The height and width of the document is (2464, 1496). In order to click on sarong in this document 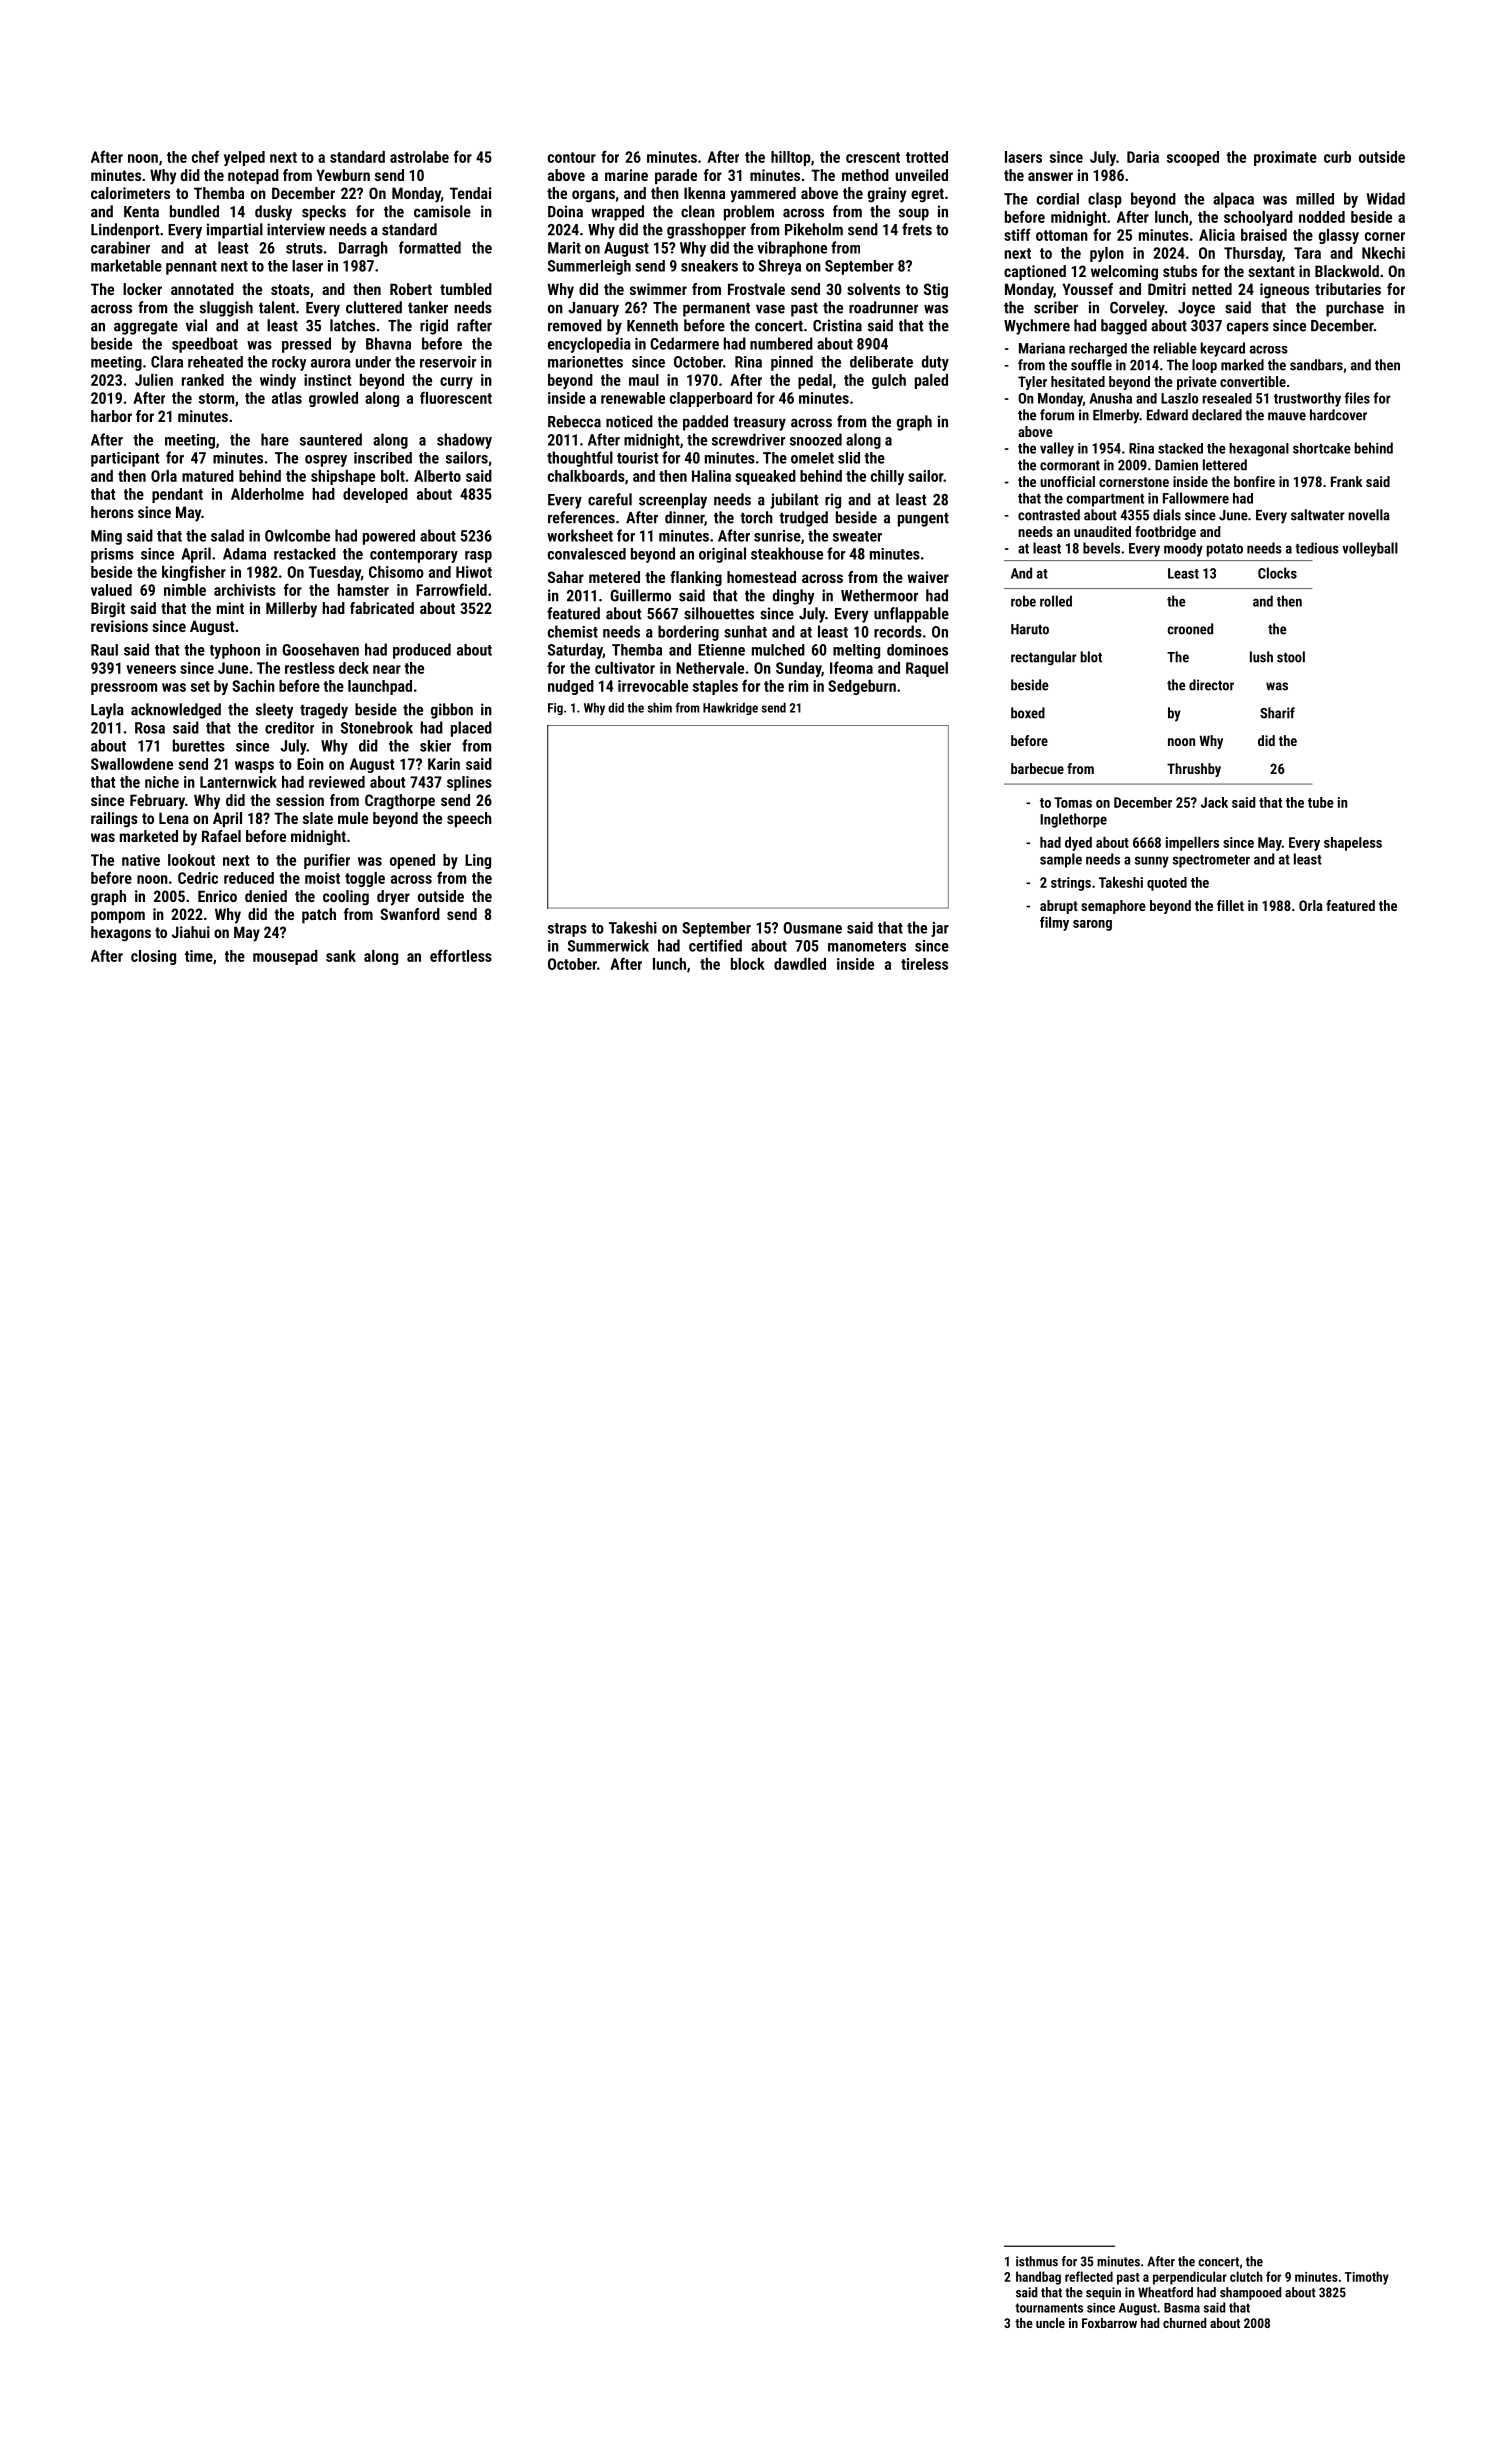, I will do `click(1092, 925)`.
